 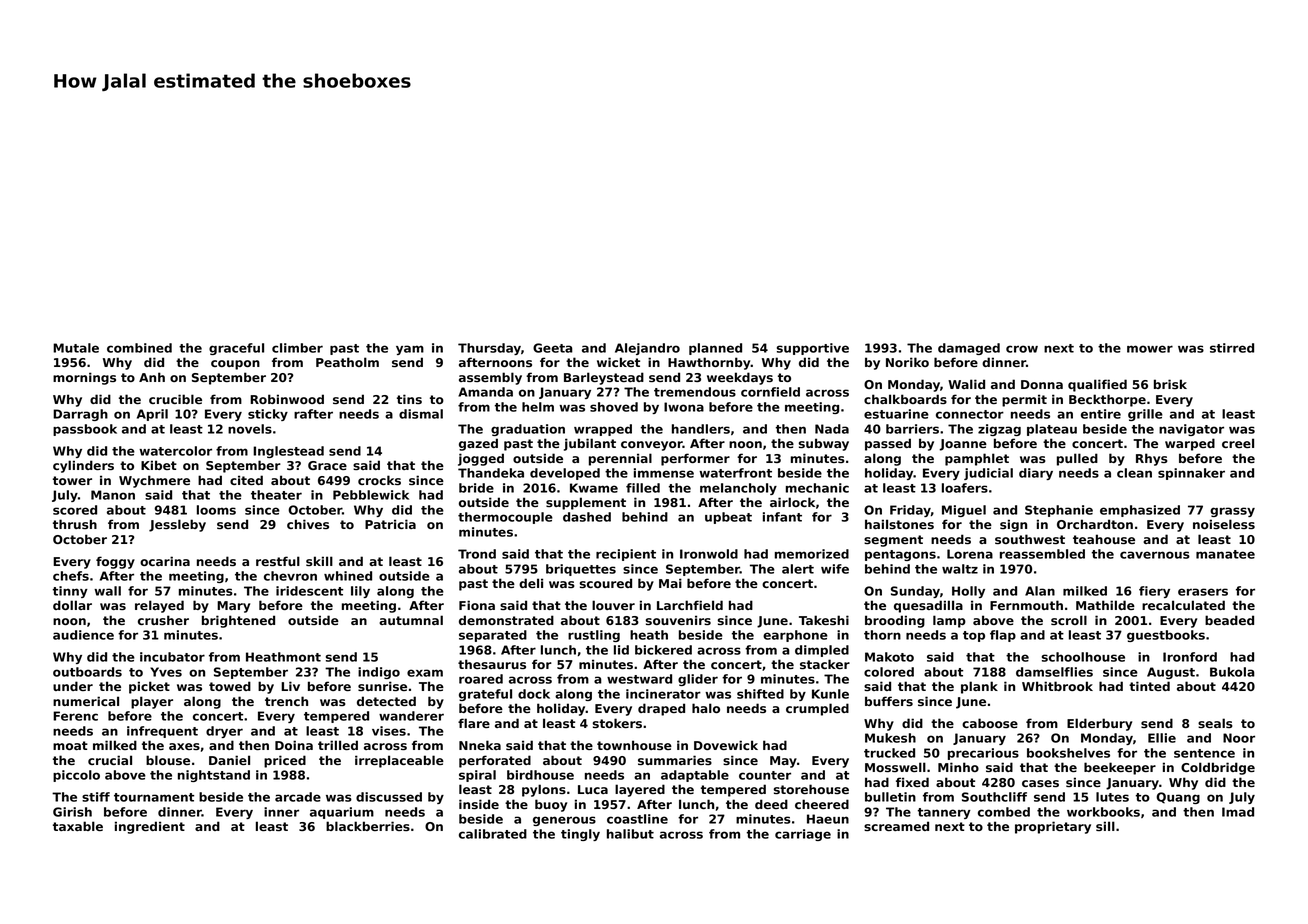 What do you see at coordinates (83, 635) in the screenshot?
I see `audience` at bounding box center [83, 635].
